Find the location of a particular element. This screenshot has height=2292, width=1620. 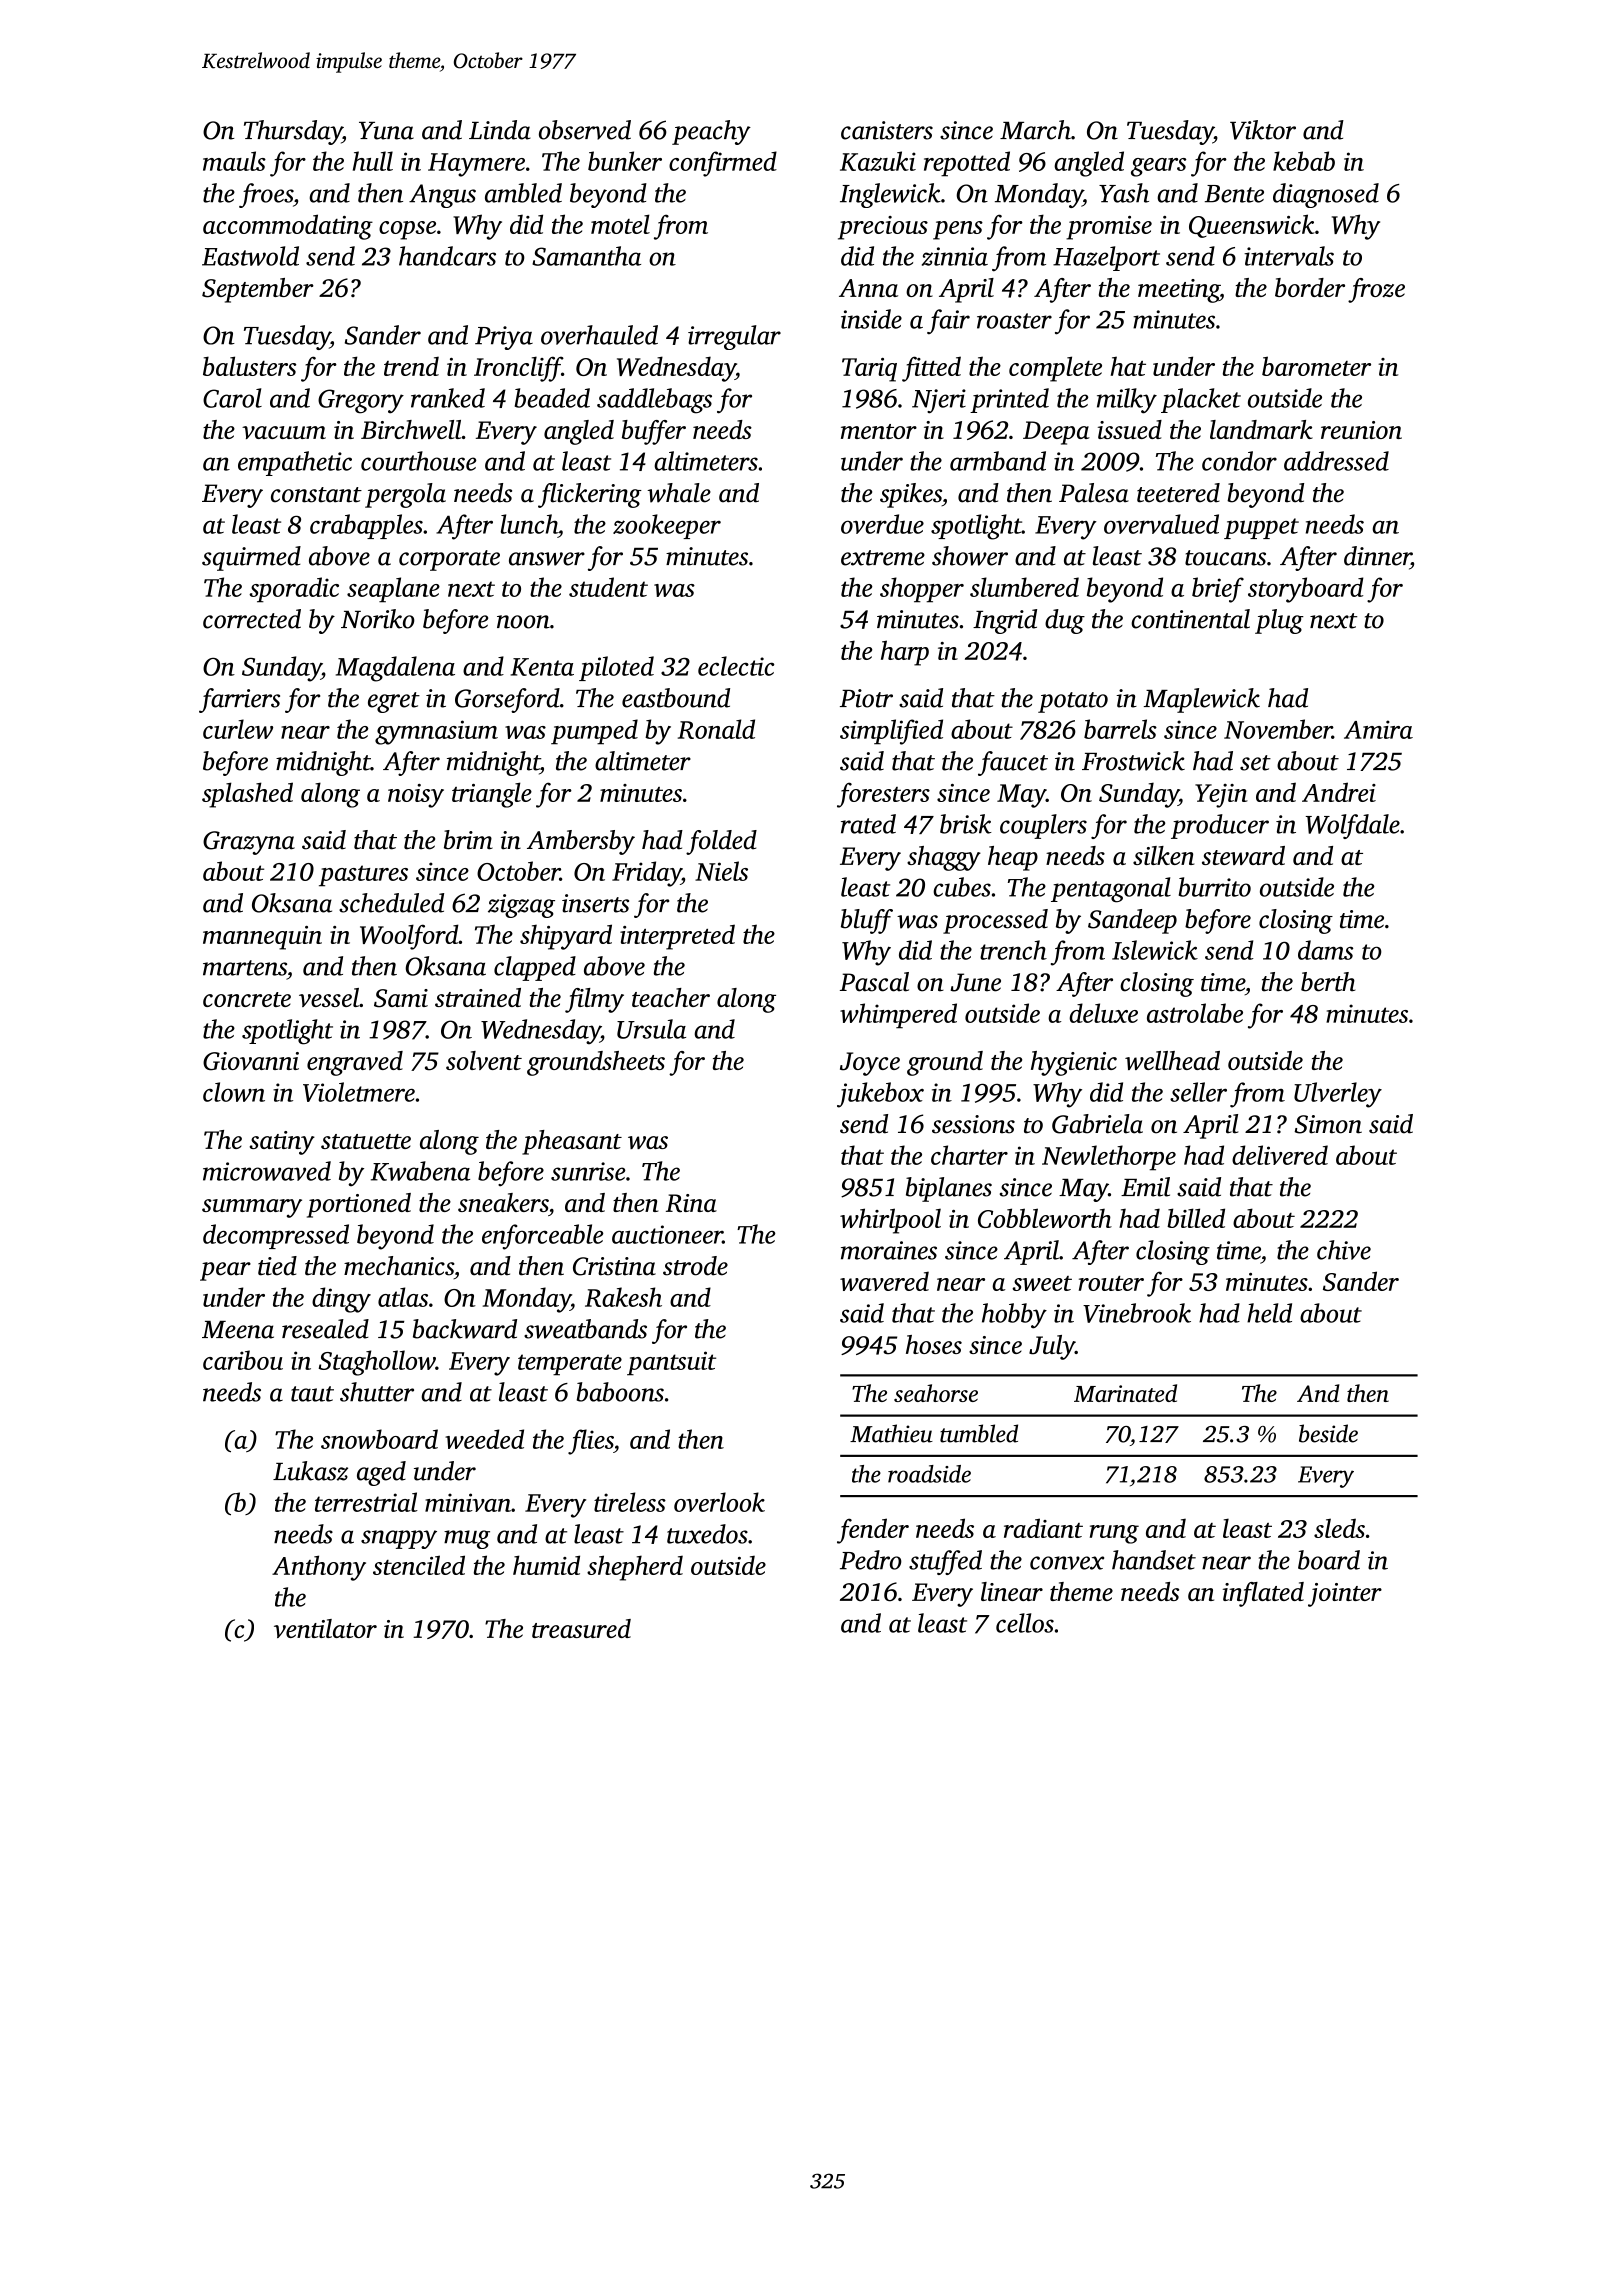

faucet is located at coordinates (1013, 763).
